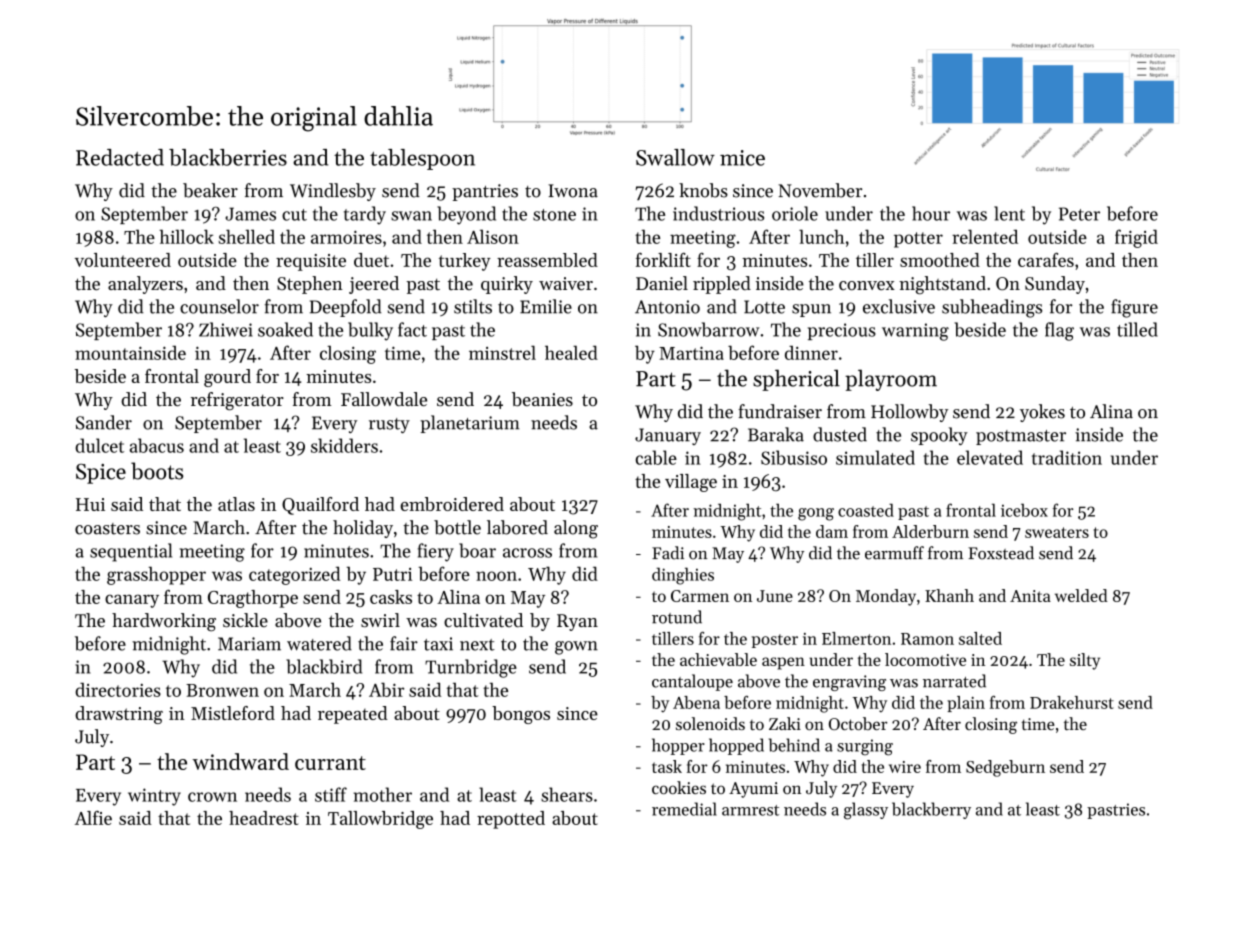  Describe the element at coordinates (742, 158) in the image. I see `mice` at that location.
